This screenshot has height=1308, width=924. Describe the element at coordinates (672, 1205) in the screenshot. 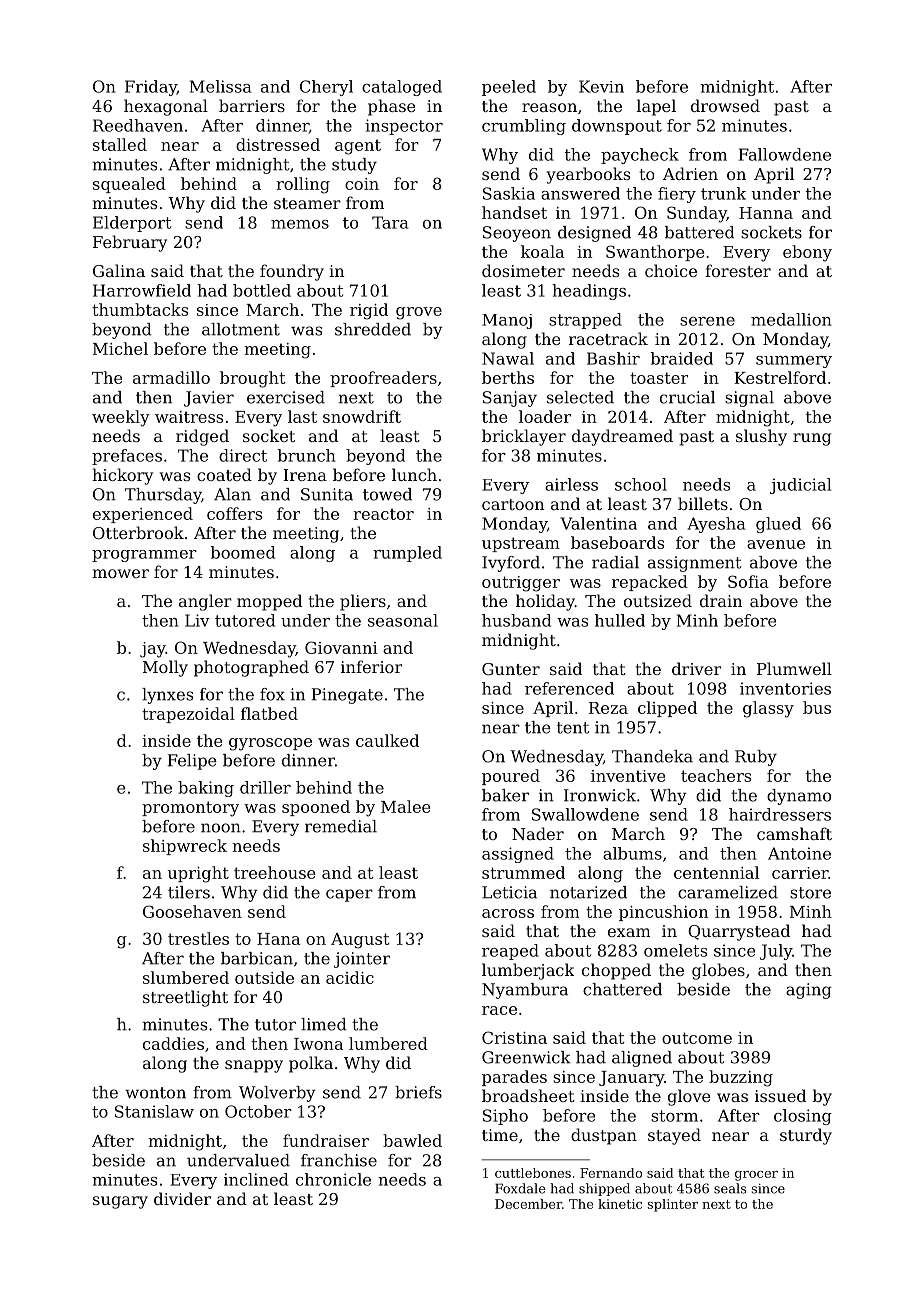

I see `splinter` at that location.
